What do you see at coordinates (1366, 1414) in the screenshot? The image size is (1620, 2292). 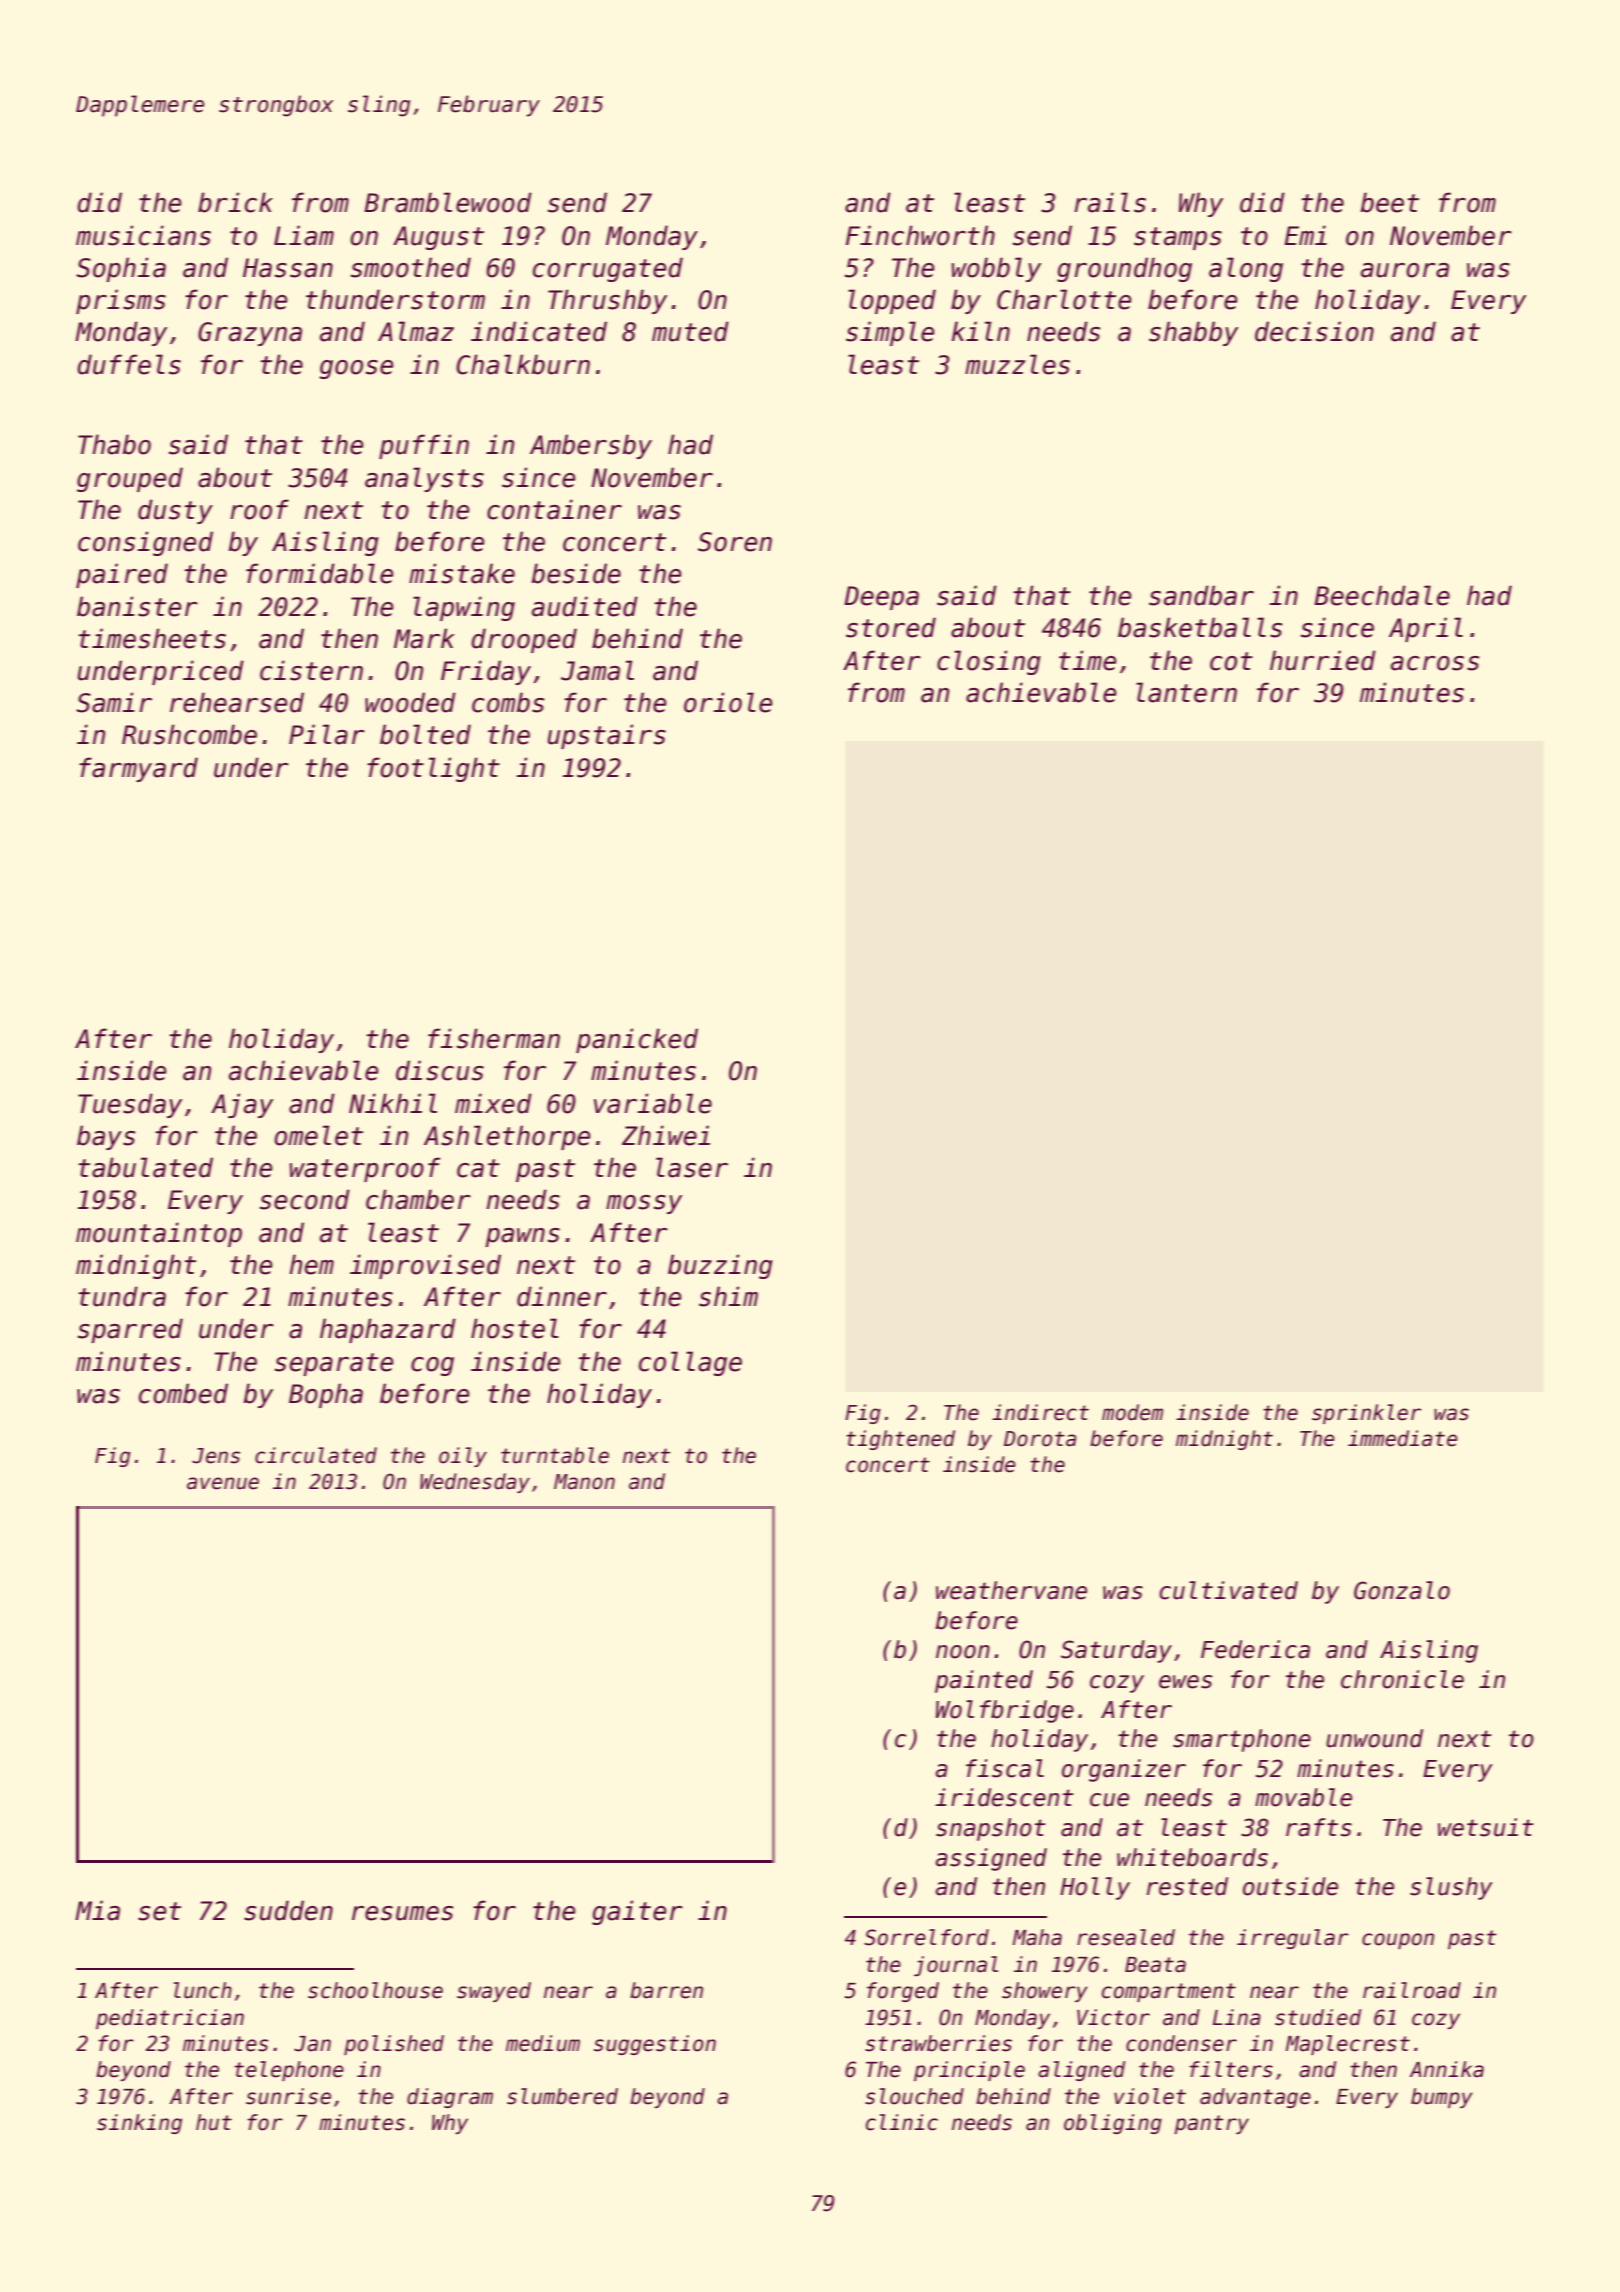 I see `sprinkler` at bounding box center [1366, 1414].
